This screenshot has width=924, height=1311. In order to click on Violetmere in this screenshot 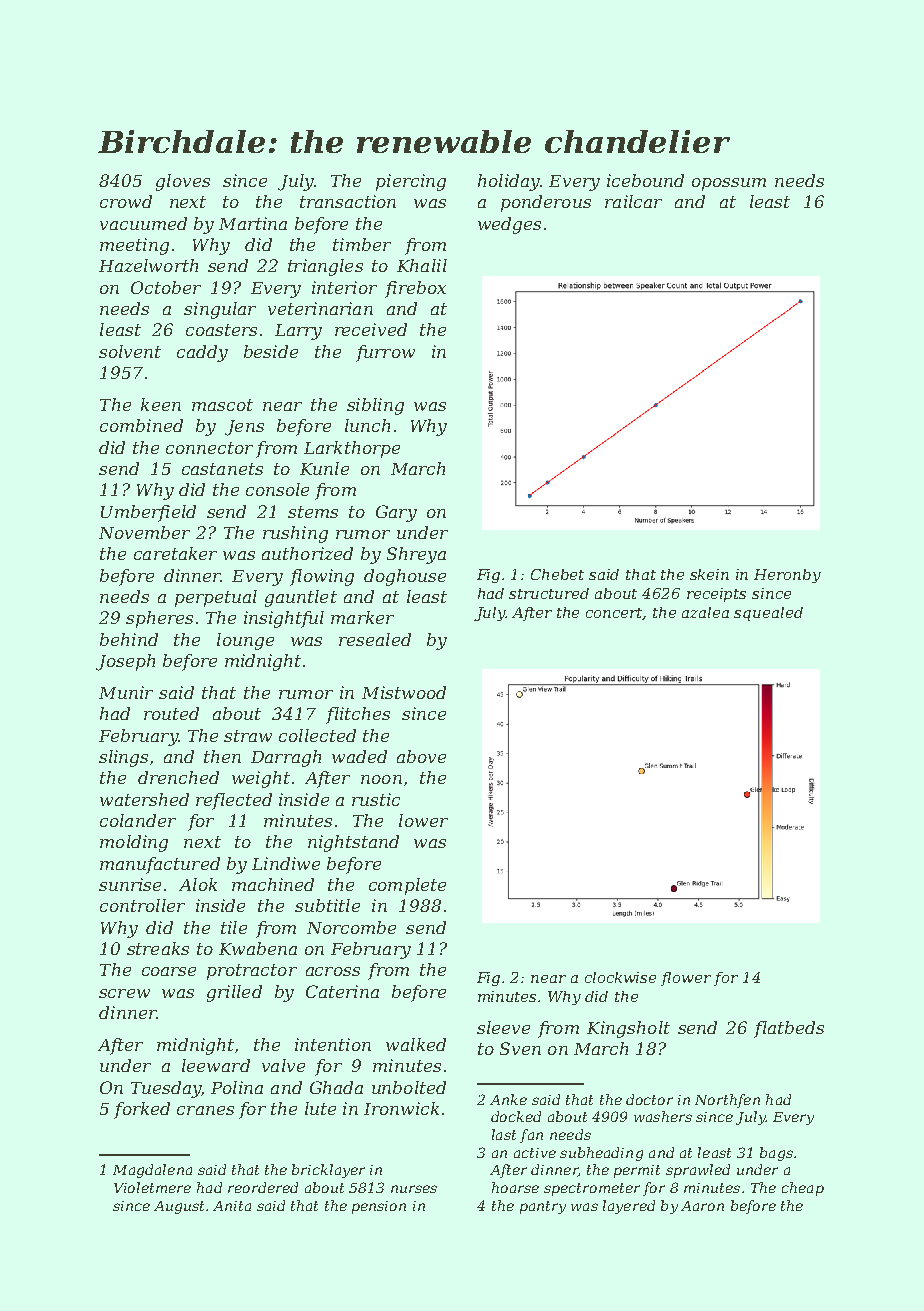, I will do `click(152, 1187)`.
